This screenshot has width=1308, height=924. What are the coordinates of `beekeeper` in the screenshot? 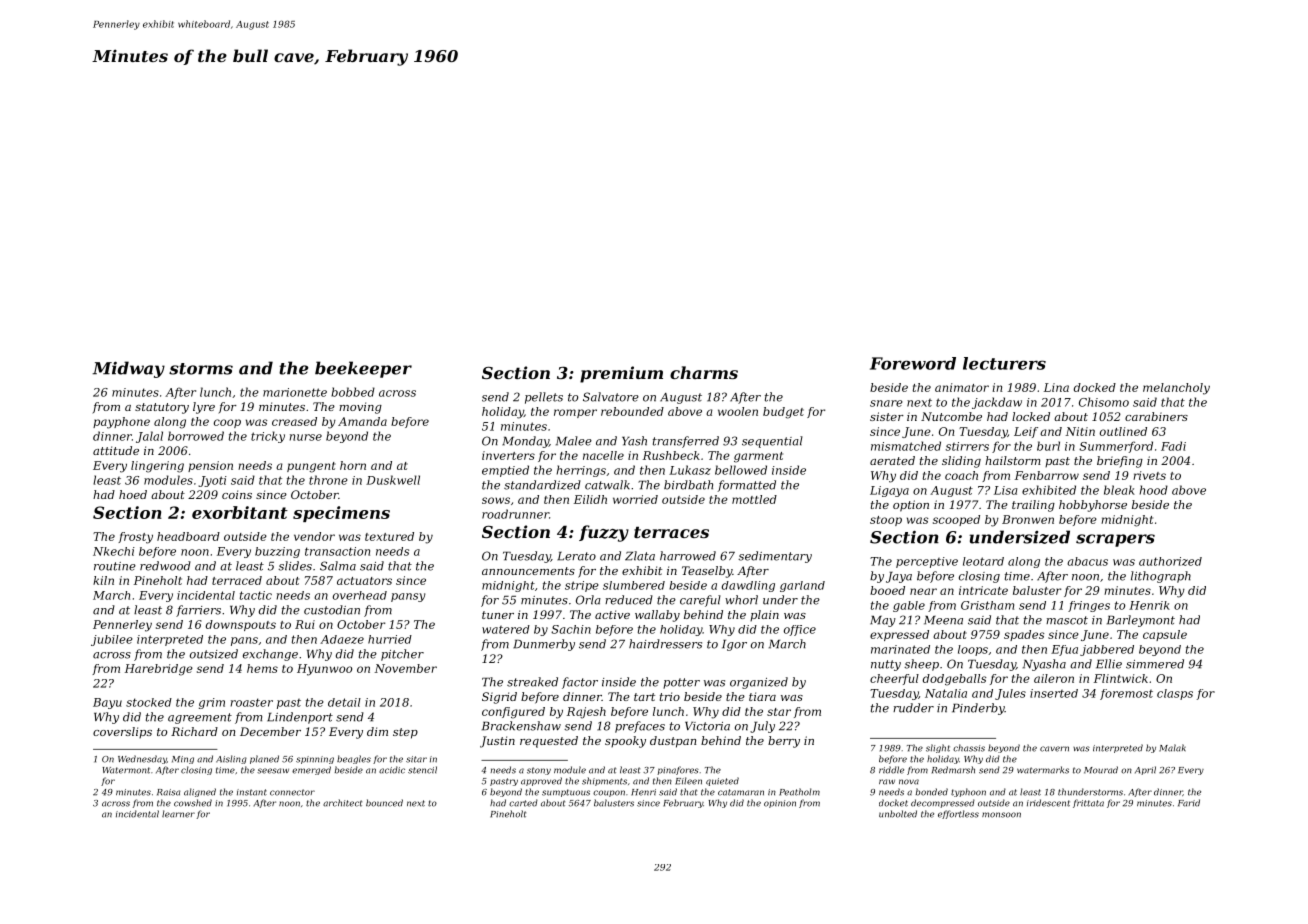 It's located at (363, 369).
